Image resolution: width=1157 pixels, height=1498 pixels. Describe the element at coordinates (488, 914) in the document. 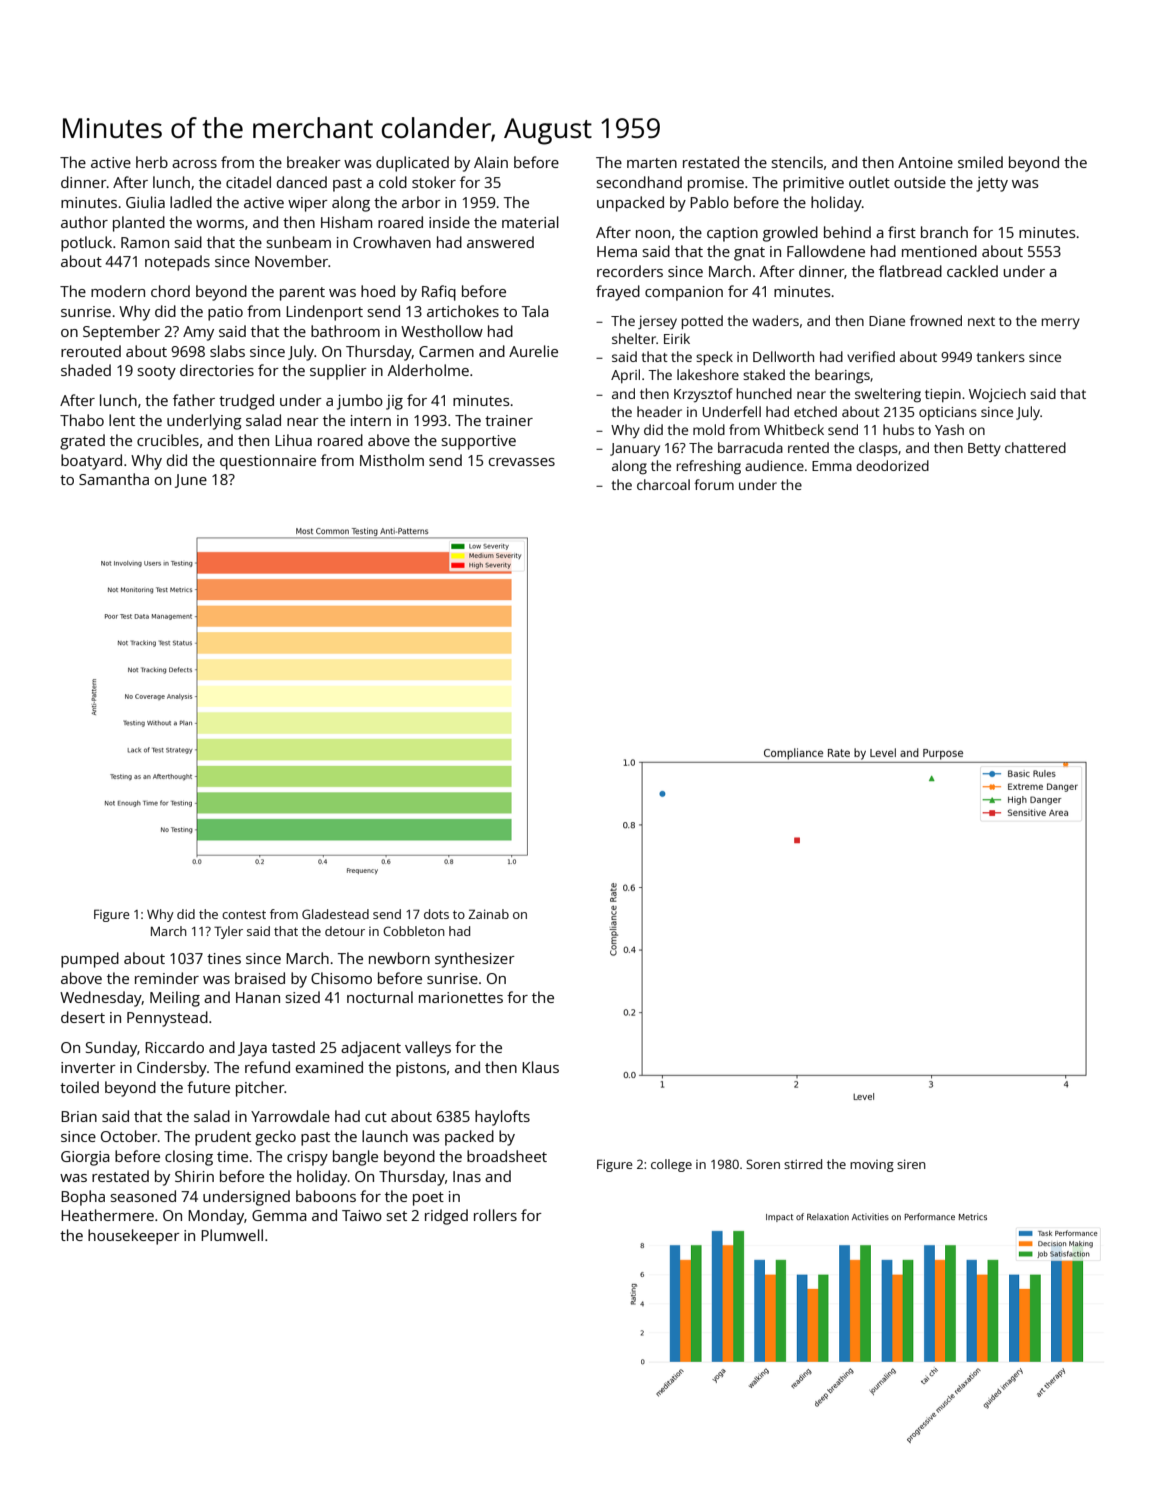

I see `Zainab` at that location.
